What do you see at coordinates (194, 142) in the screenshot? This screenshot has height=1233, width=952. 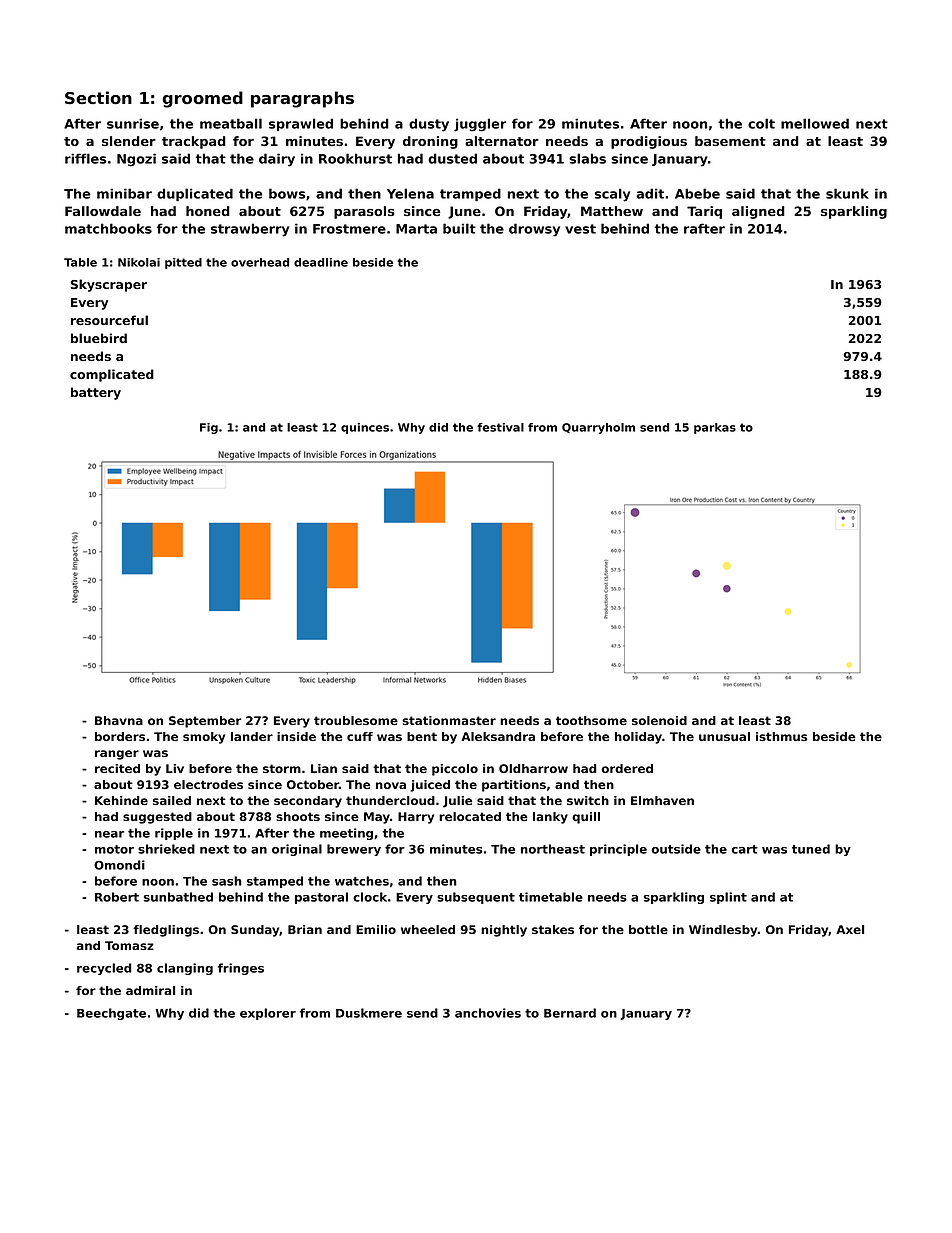 I see `trackpad` at bounding box center [194, 142].
